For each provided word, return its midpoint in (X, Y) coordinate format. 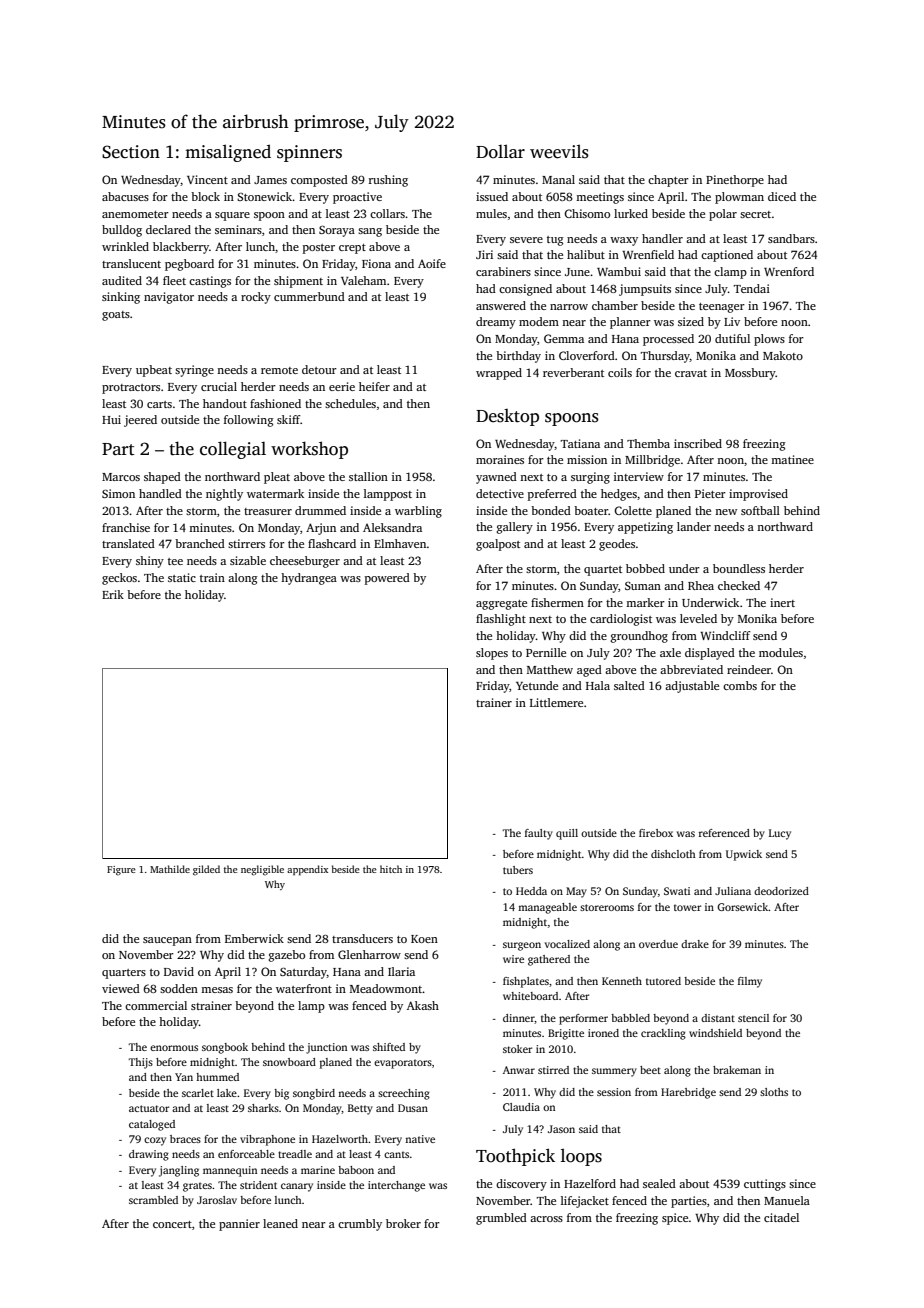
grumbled (501, 1219)
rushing (388, 181)
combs (740, 685)
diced (782, 196)
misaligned (228, 153)
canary (297, 1187)
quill (567, 834)
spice (675, 1219)
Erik (113, 594)
